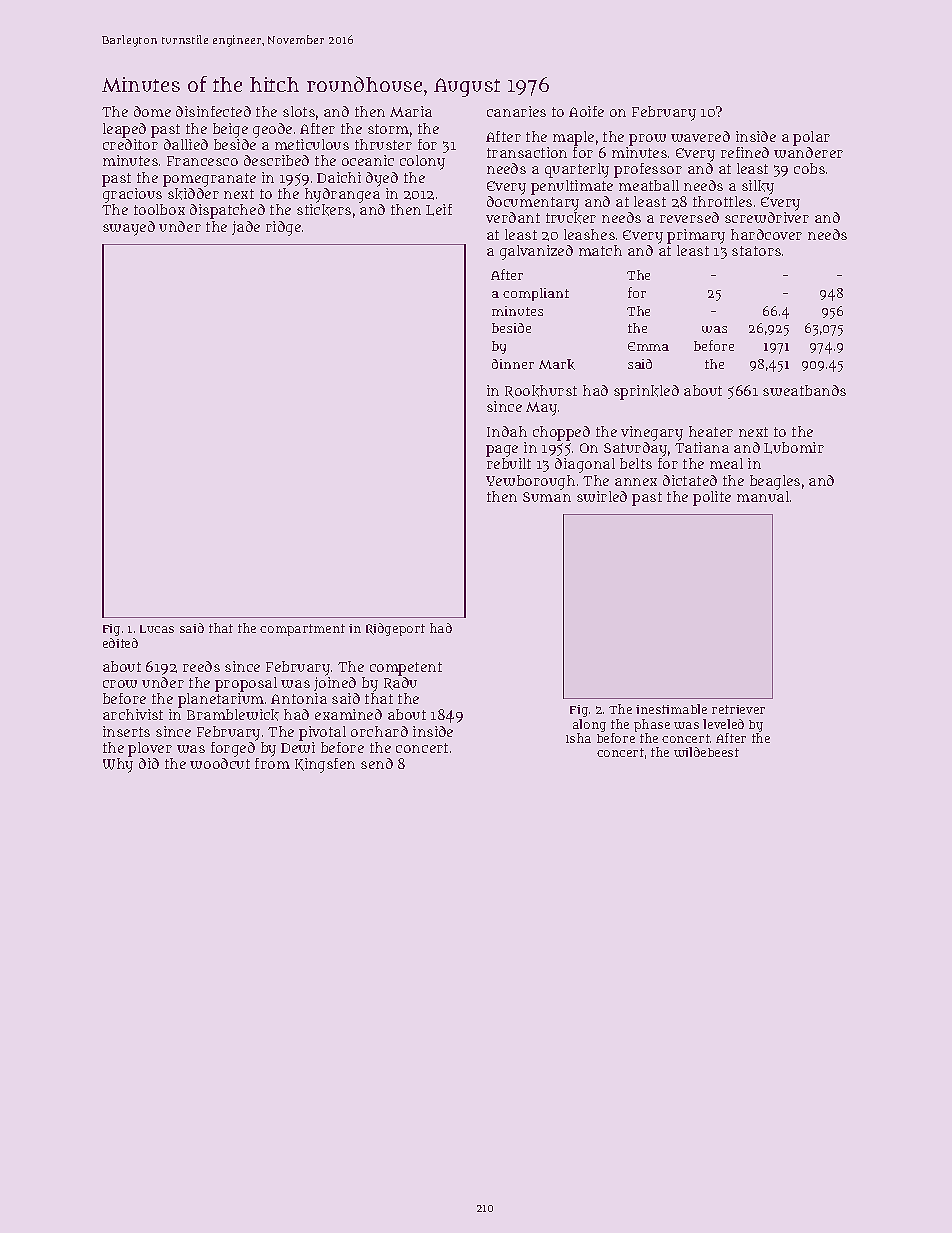  Describe the element at coordinates (157, 629) in the document. I see `Lucas` at that location.
